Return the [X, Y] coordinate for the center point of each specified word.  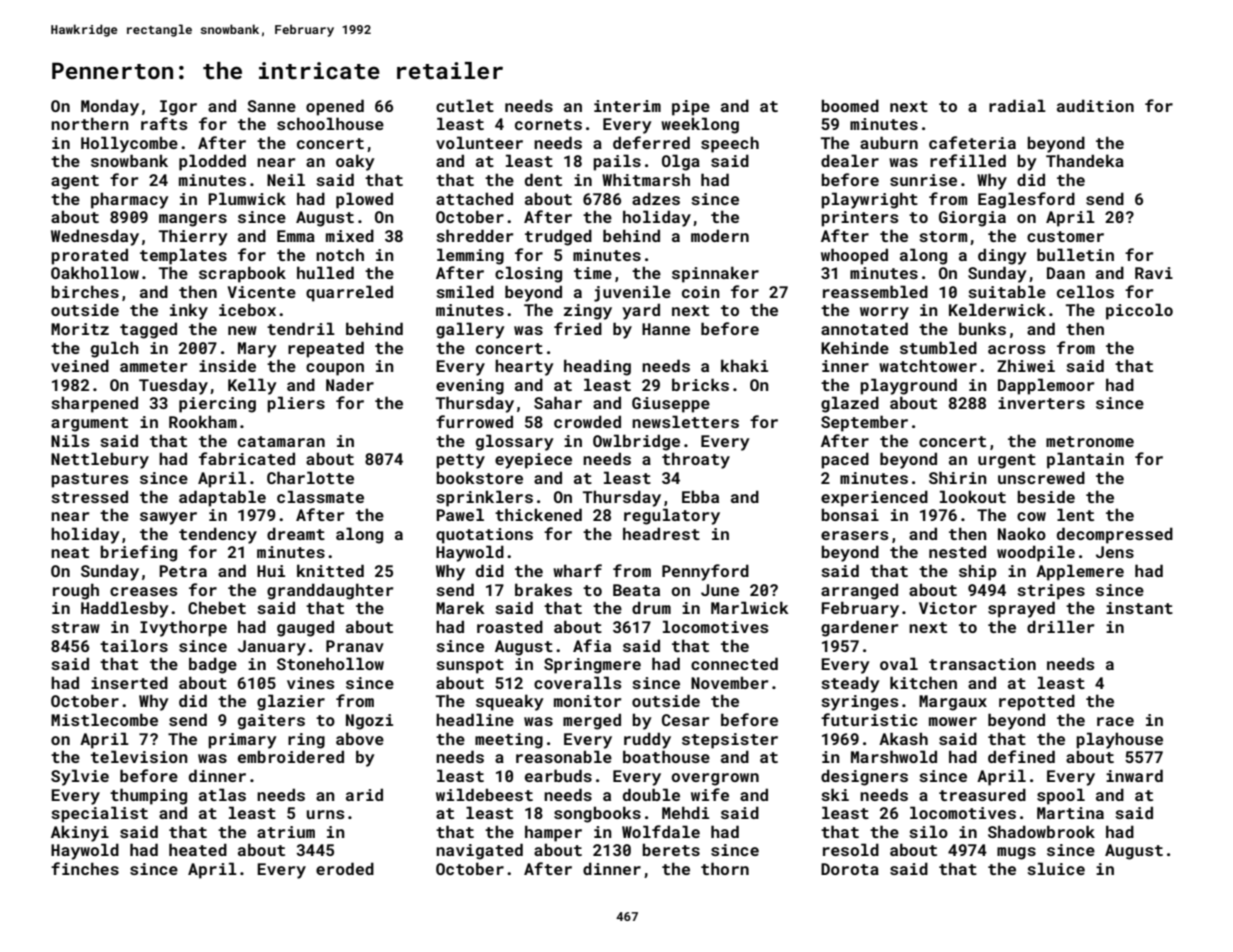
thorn [725, 868]
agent [75, 182]
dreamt [296, 533]
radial [1017, 105]
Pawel [460, 514]
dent [543, 179]
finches [85, 868]
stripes [1051, 592]
